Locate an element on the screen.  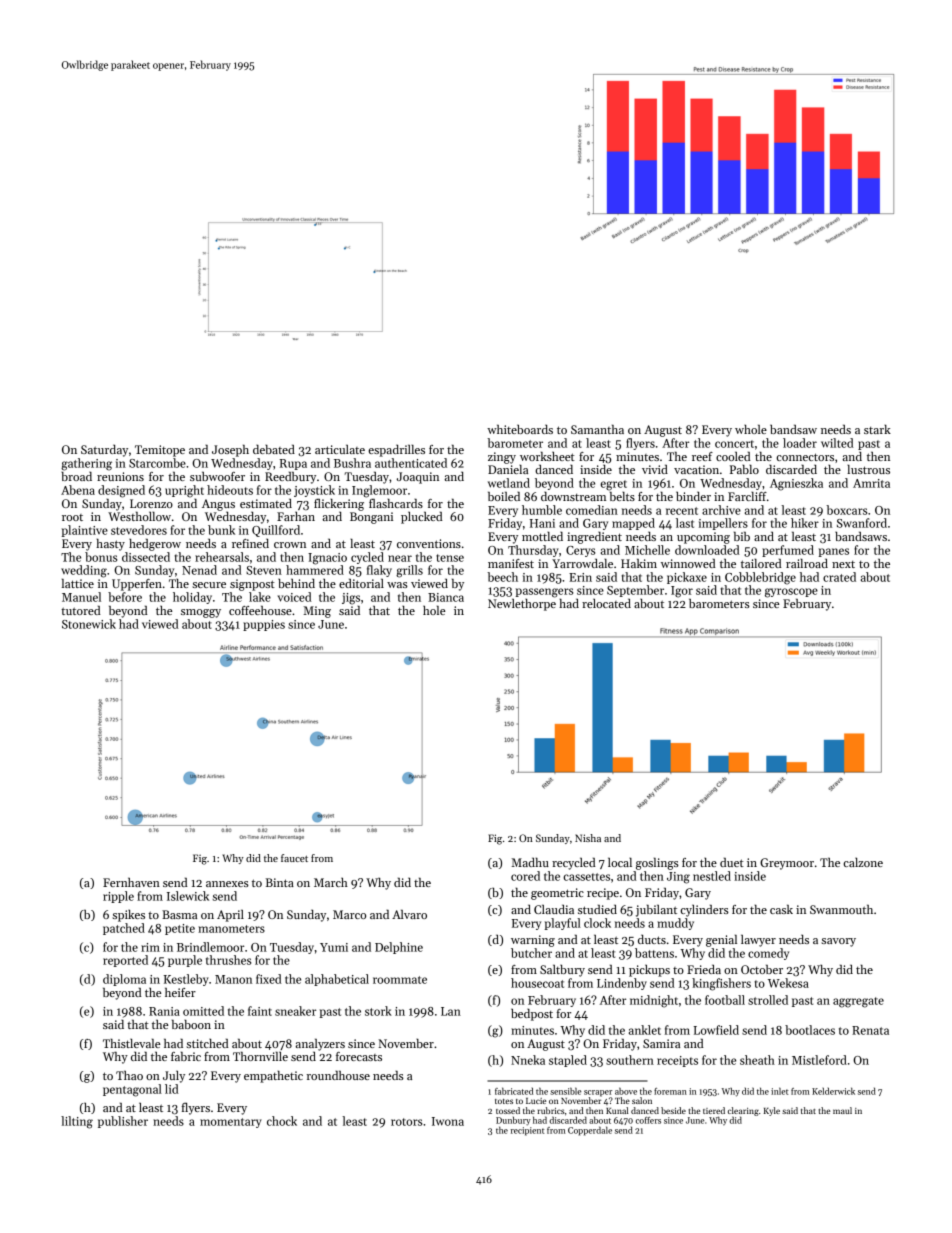
cooled is located at coordinates (733, 456).
